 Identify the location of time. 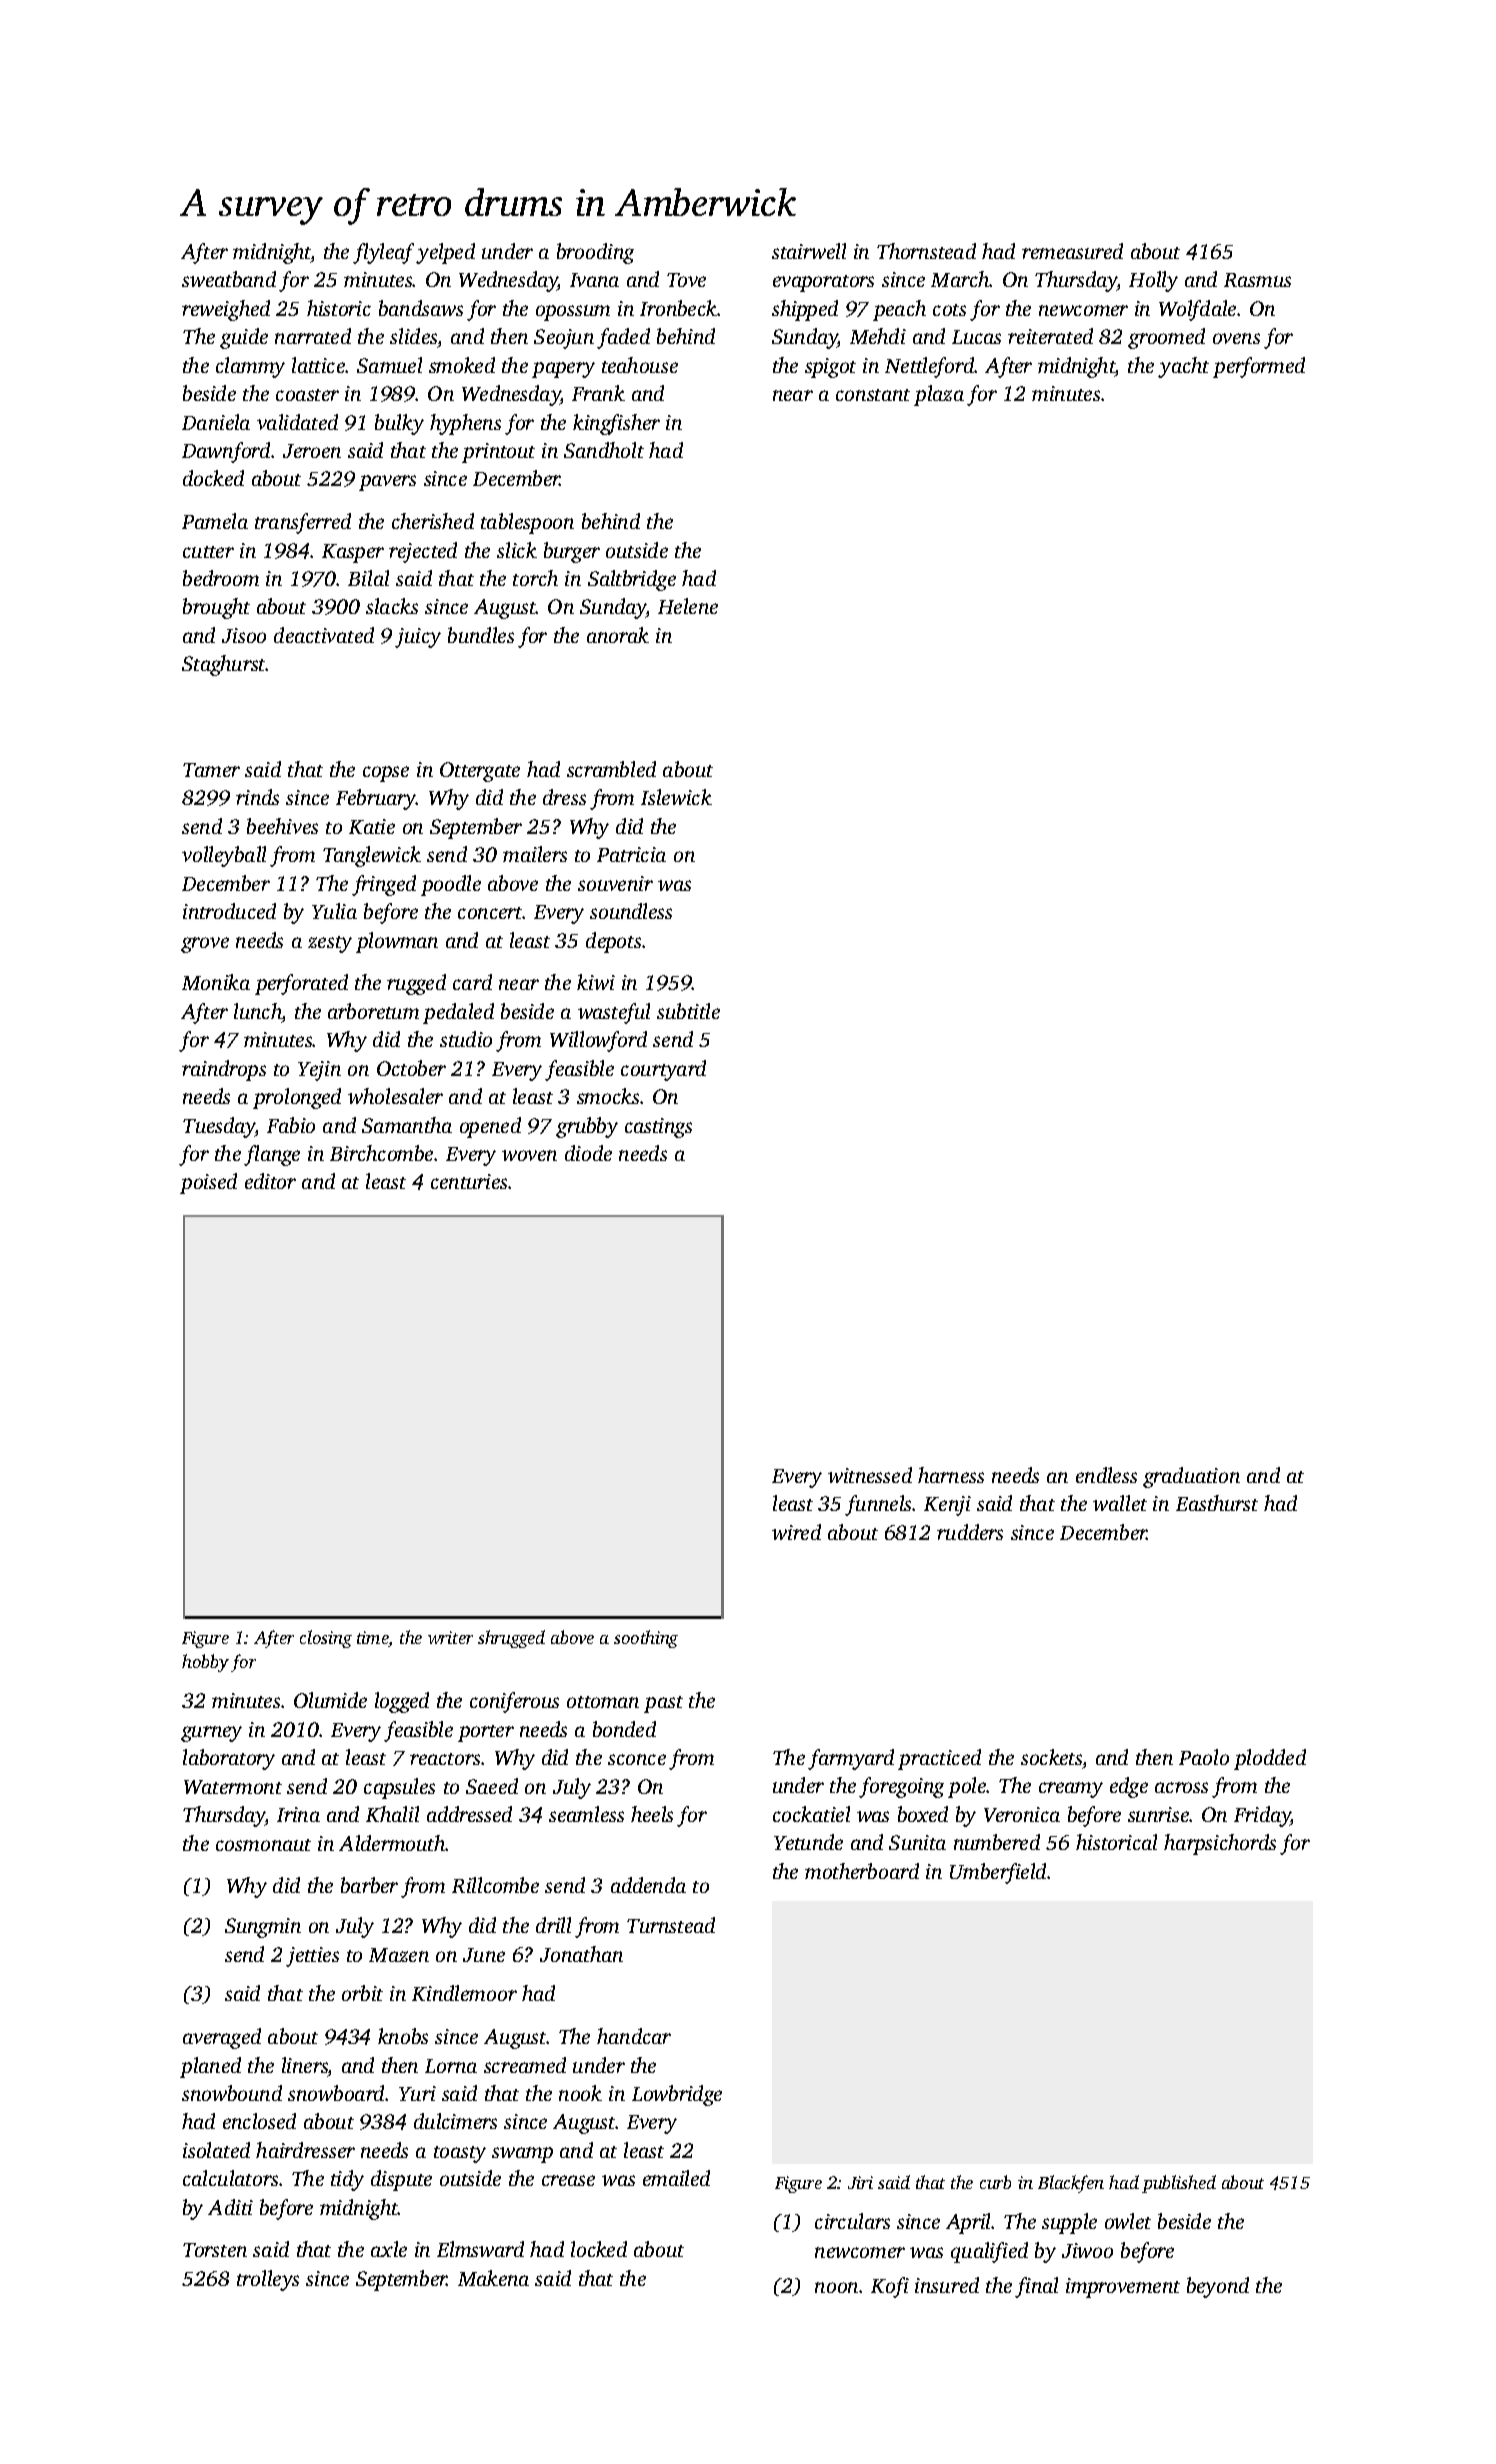
(372, 1637).
